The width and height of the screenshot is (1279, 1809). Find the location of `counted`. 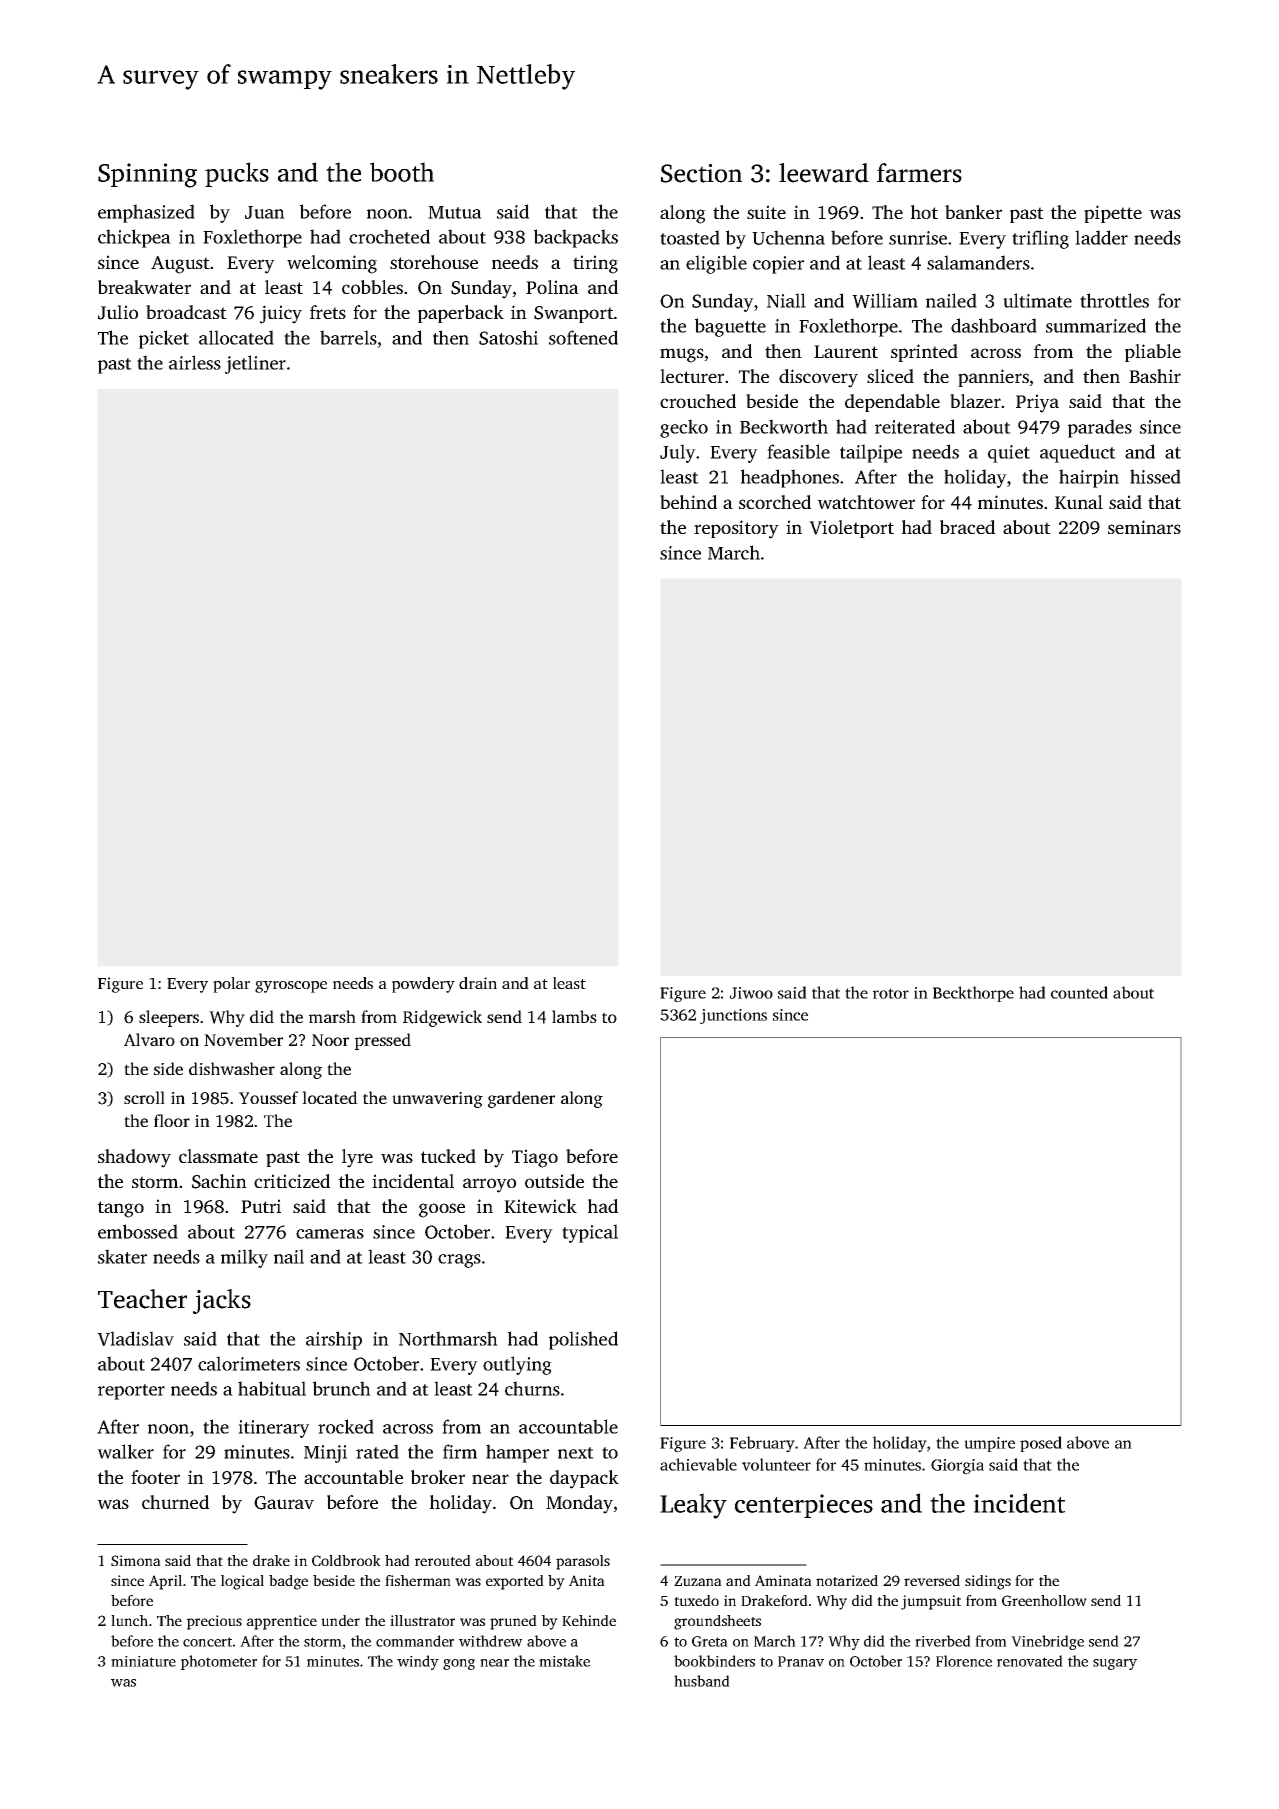

counted is located at coordinates (1079, 992).
